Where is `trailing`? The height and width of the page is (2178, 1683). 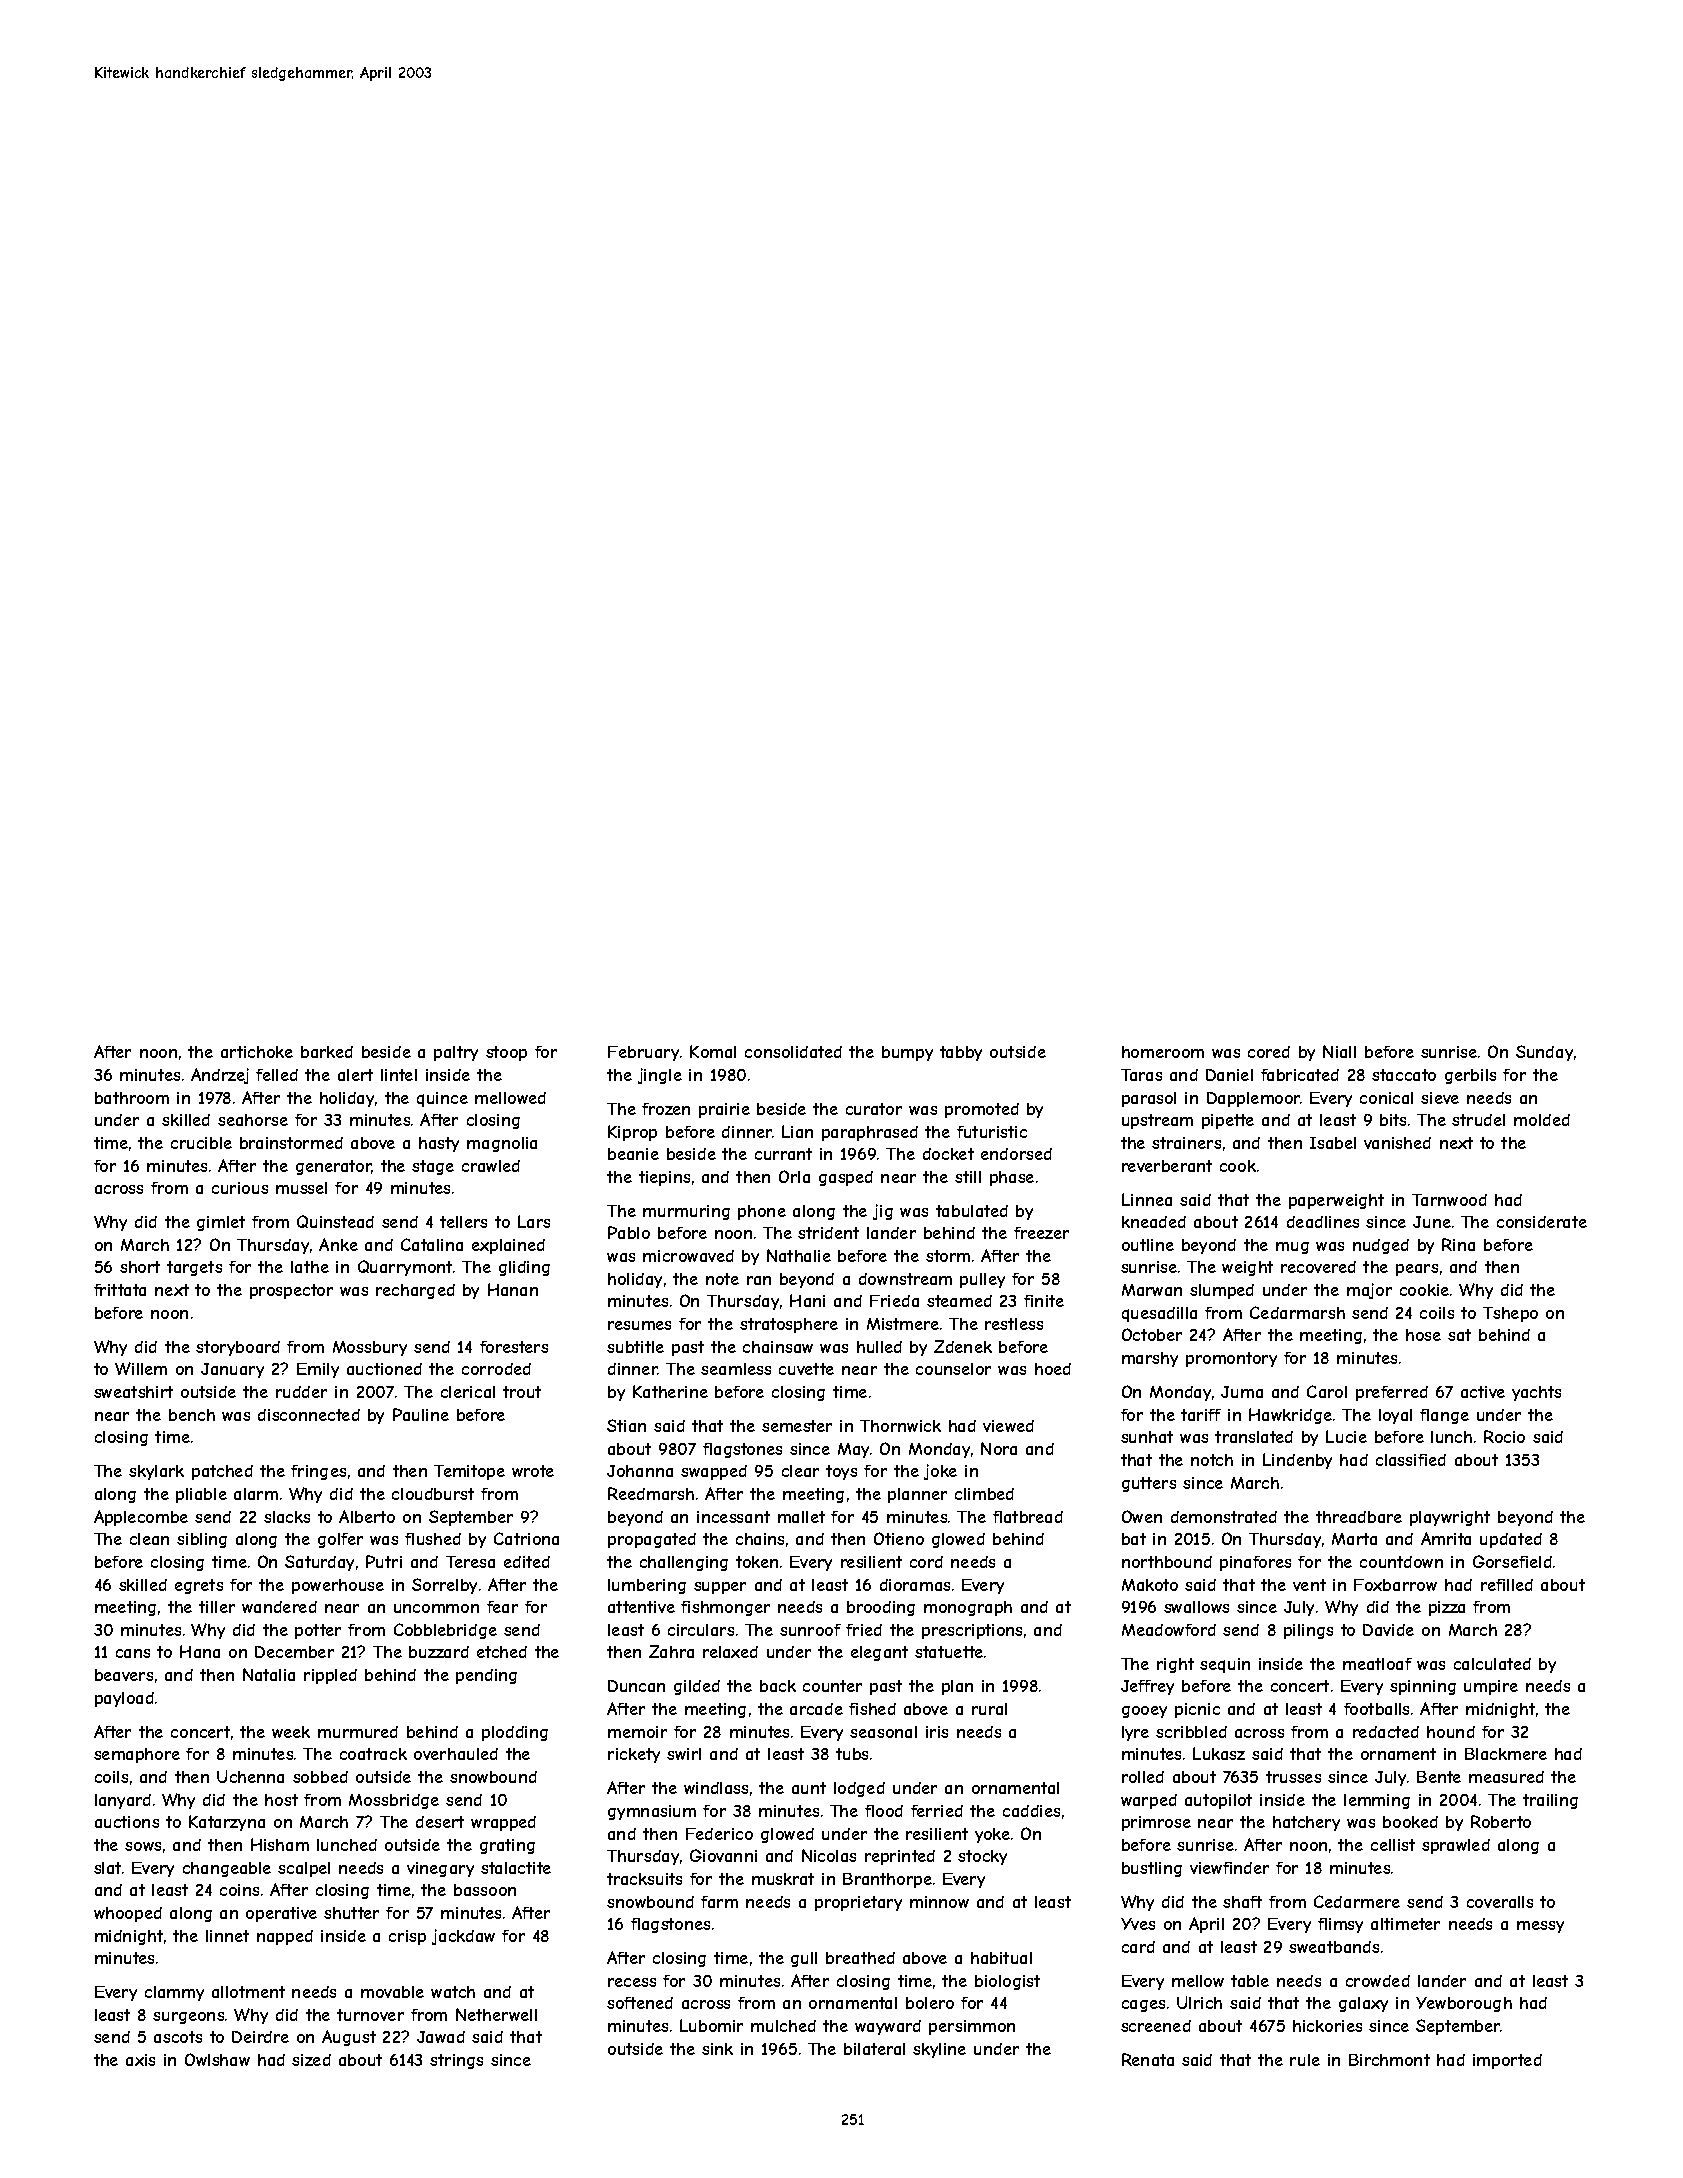 trailing is located at coordinates (1550, 1801).
